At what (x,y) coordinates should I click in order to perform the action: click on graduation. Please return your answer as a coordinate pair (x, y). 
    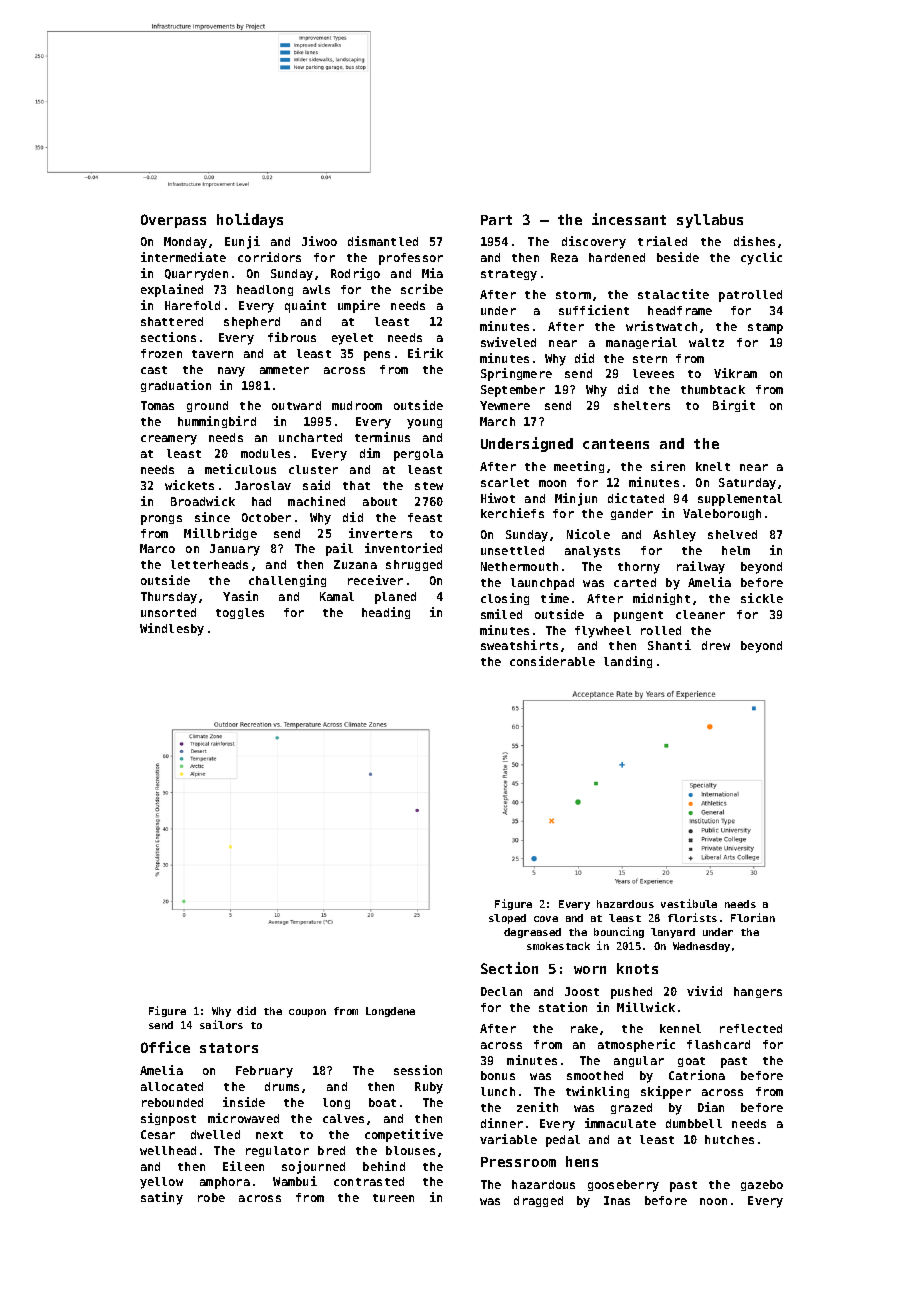
    Looking at the image, I should click on (176, 386).
